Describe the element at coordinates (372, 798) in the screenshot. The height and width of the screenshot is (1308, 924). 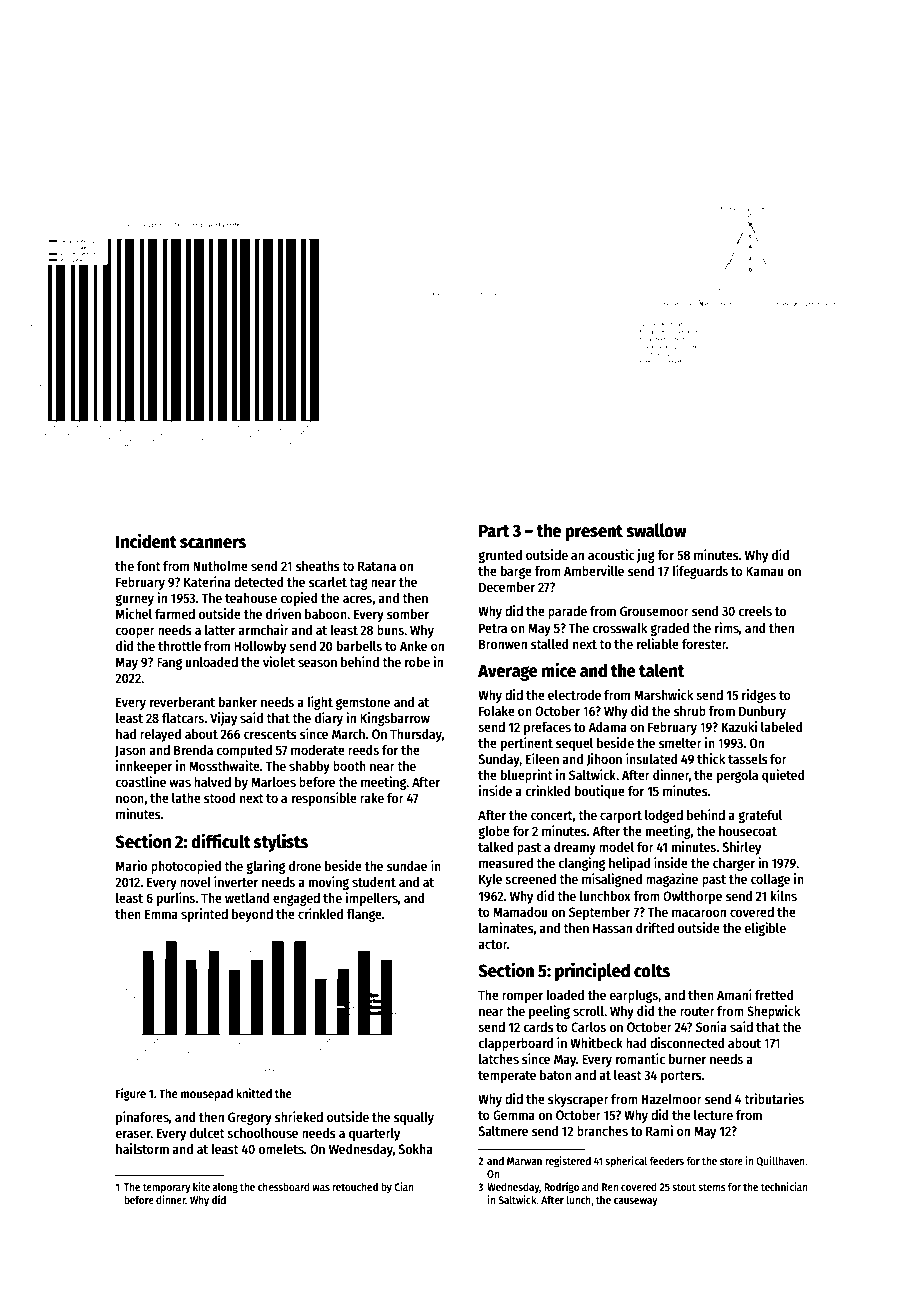
I see `rake` at that location.
